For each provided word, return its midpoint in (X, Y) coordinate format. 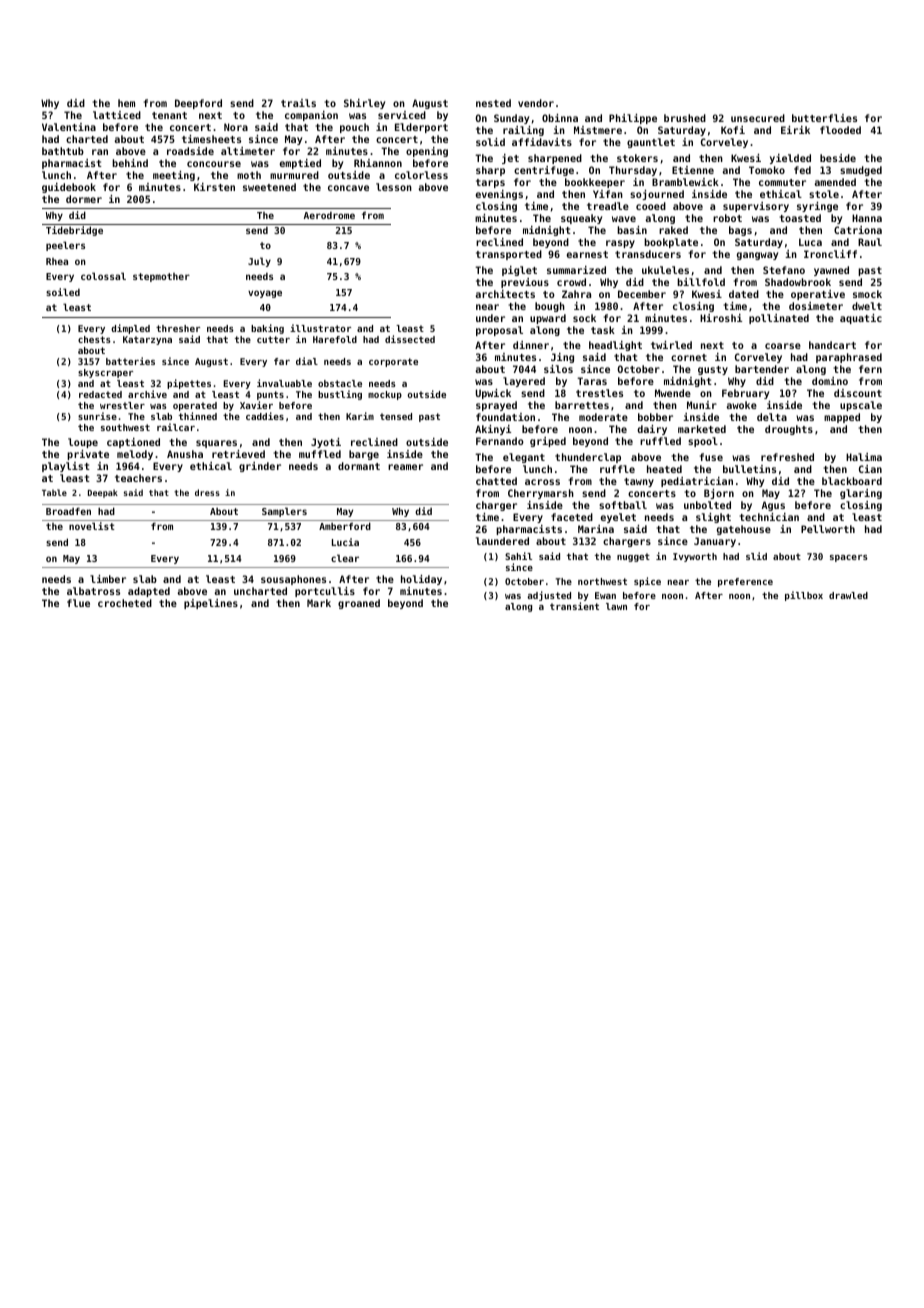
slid (756, 556)
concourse (214, 164)
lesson (394, 187)
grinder (260, 467)
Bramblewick (685, 182)
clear (345, 558)
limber (108, 579)
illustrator (320, 328)
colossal (103, 276)
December (642, 294)
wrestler (122, 405)
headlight (615, 346)
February (745, 394)
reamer (405, 467)
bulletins (749, 469)
